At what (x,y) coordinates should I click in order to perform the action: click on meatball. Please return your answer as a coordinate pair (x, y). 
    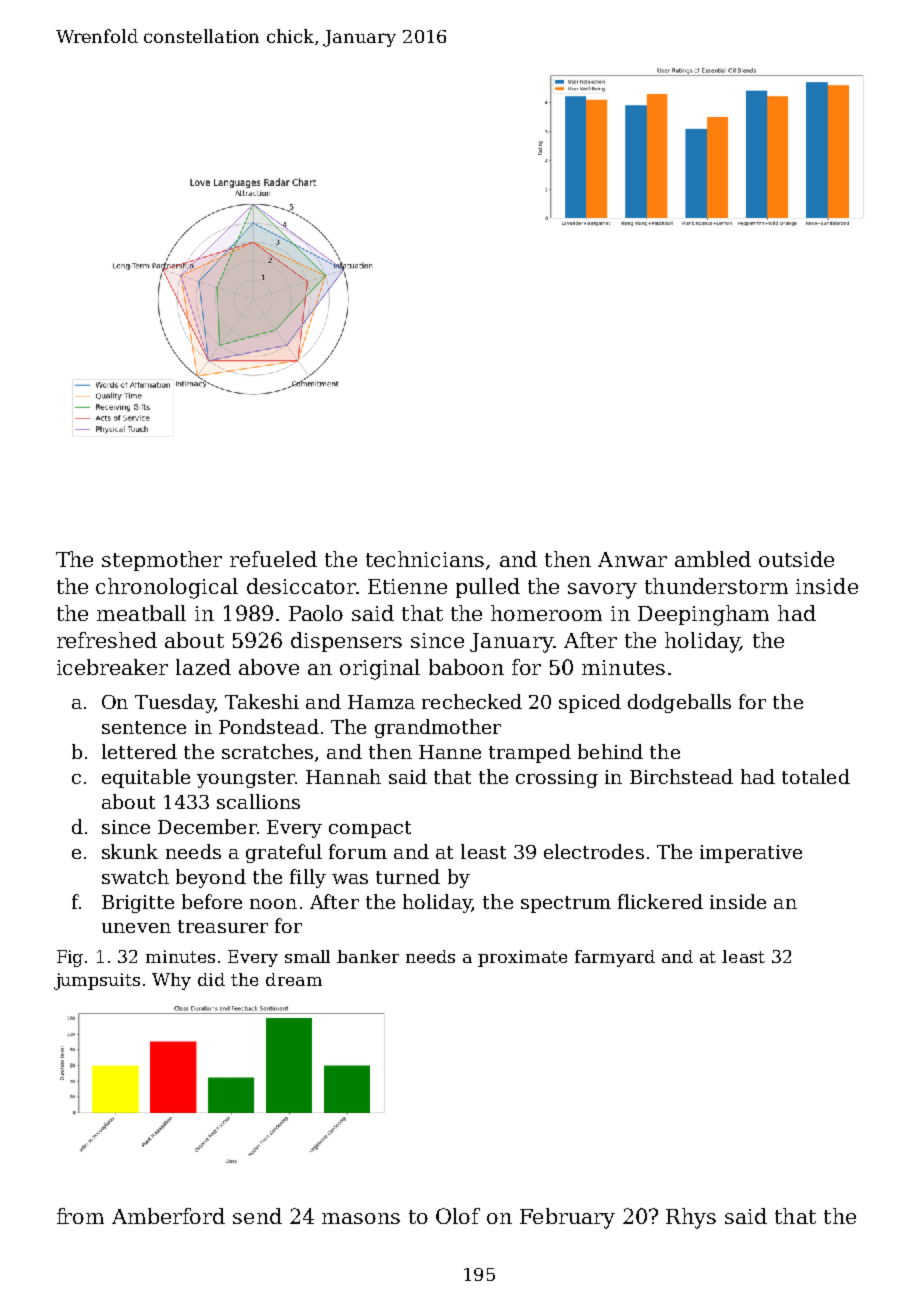
    Looking at the image, I should click on (141, 613).
